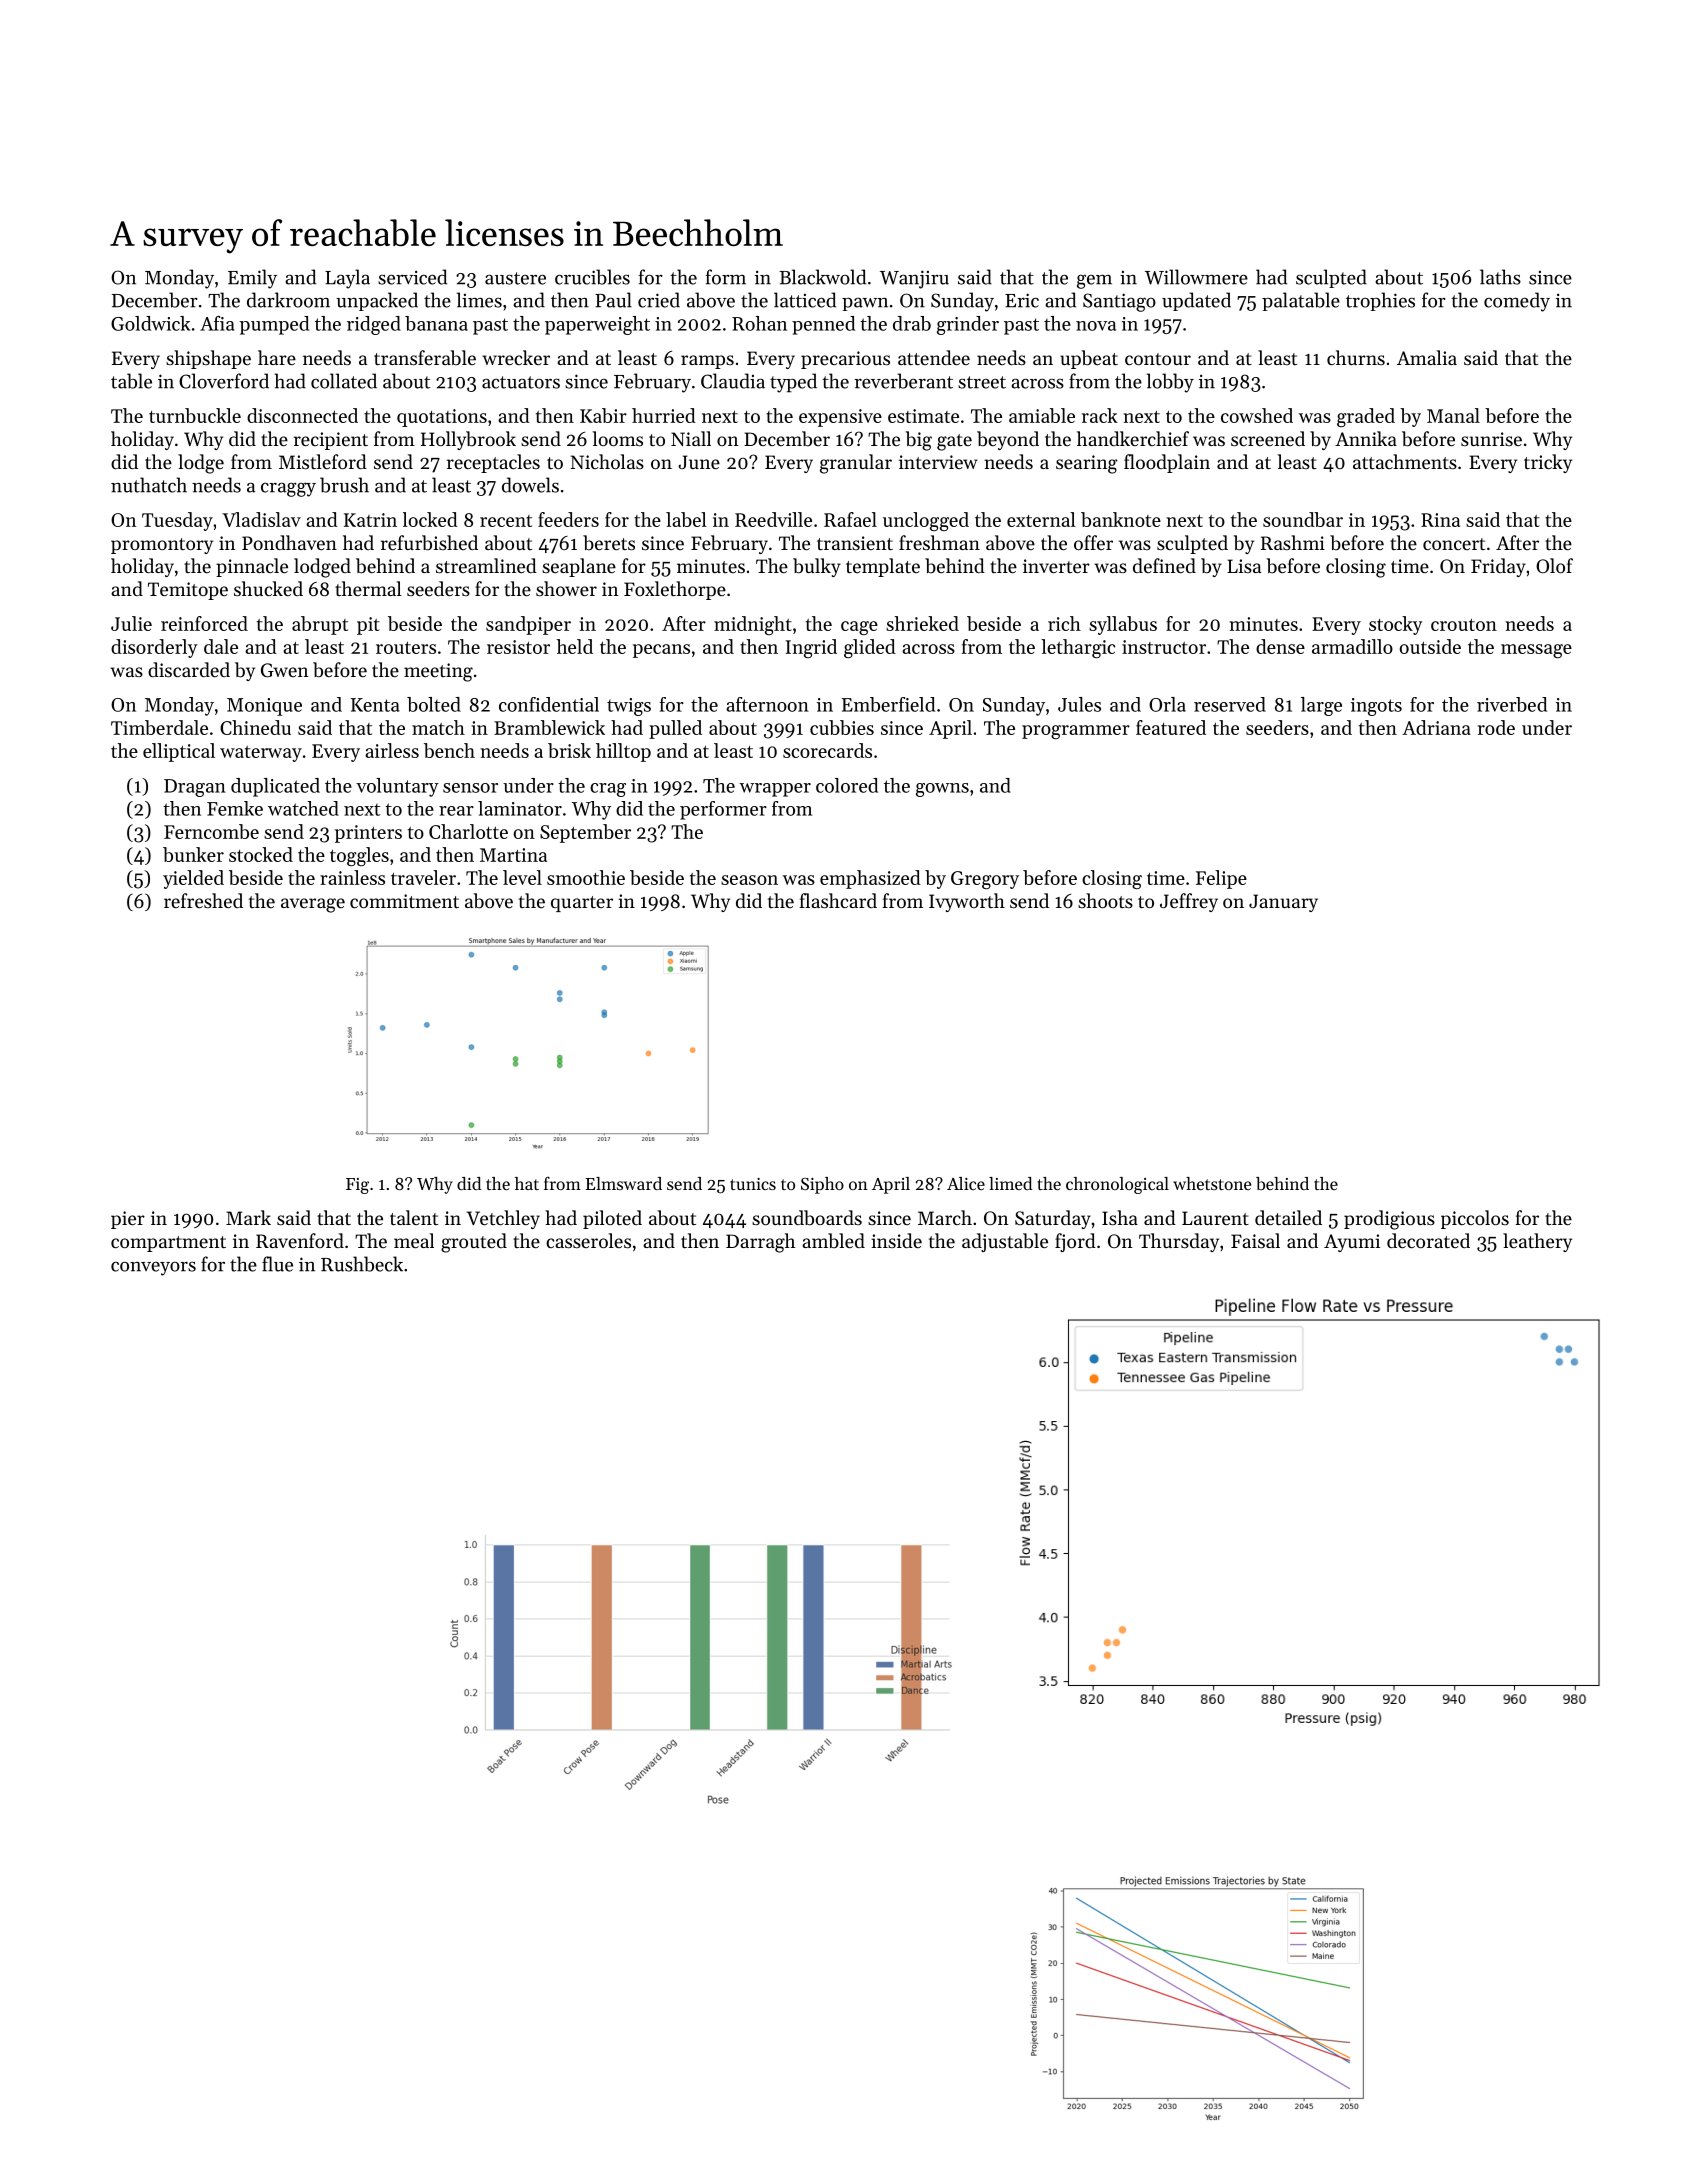 This image has width=1683, height=2178. What do you see at coordinates (516, 357) in the image?
I see `wrecker` at bounding box center [516, 357].
